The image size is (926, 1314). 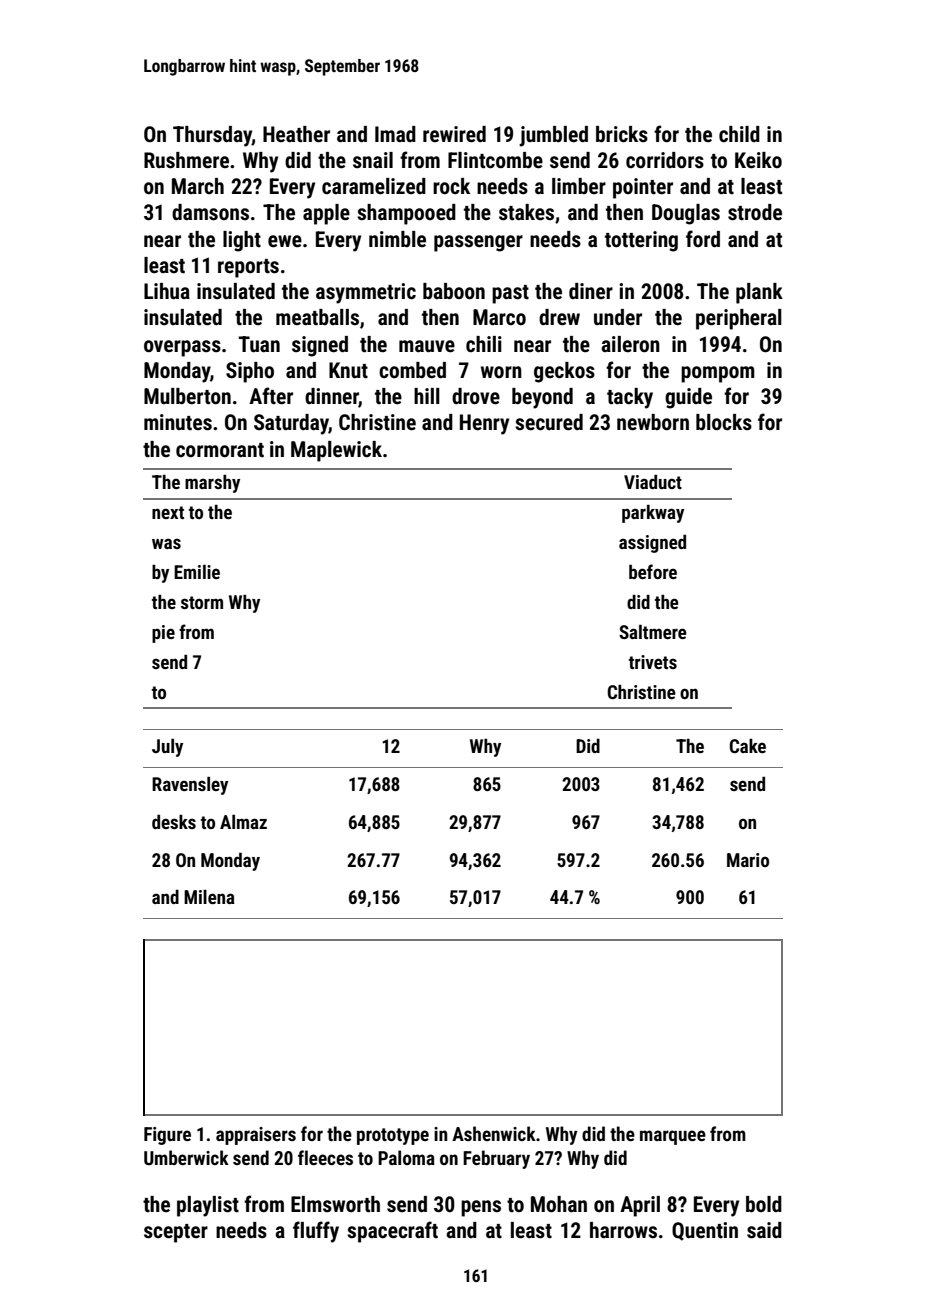 I want to click on before, so click(x=653, y=571).
